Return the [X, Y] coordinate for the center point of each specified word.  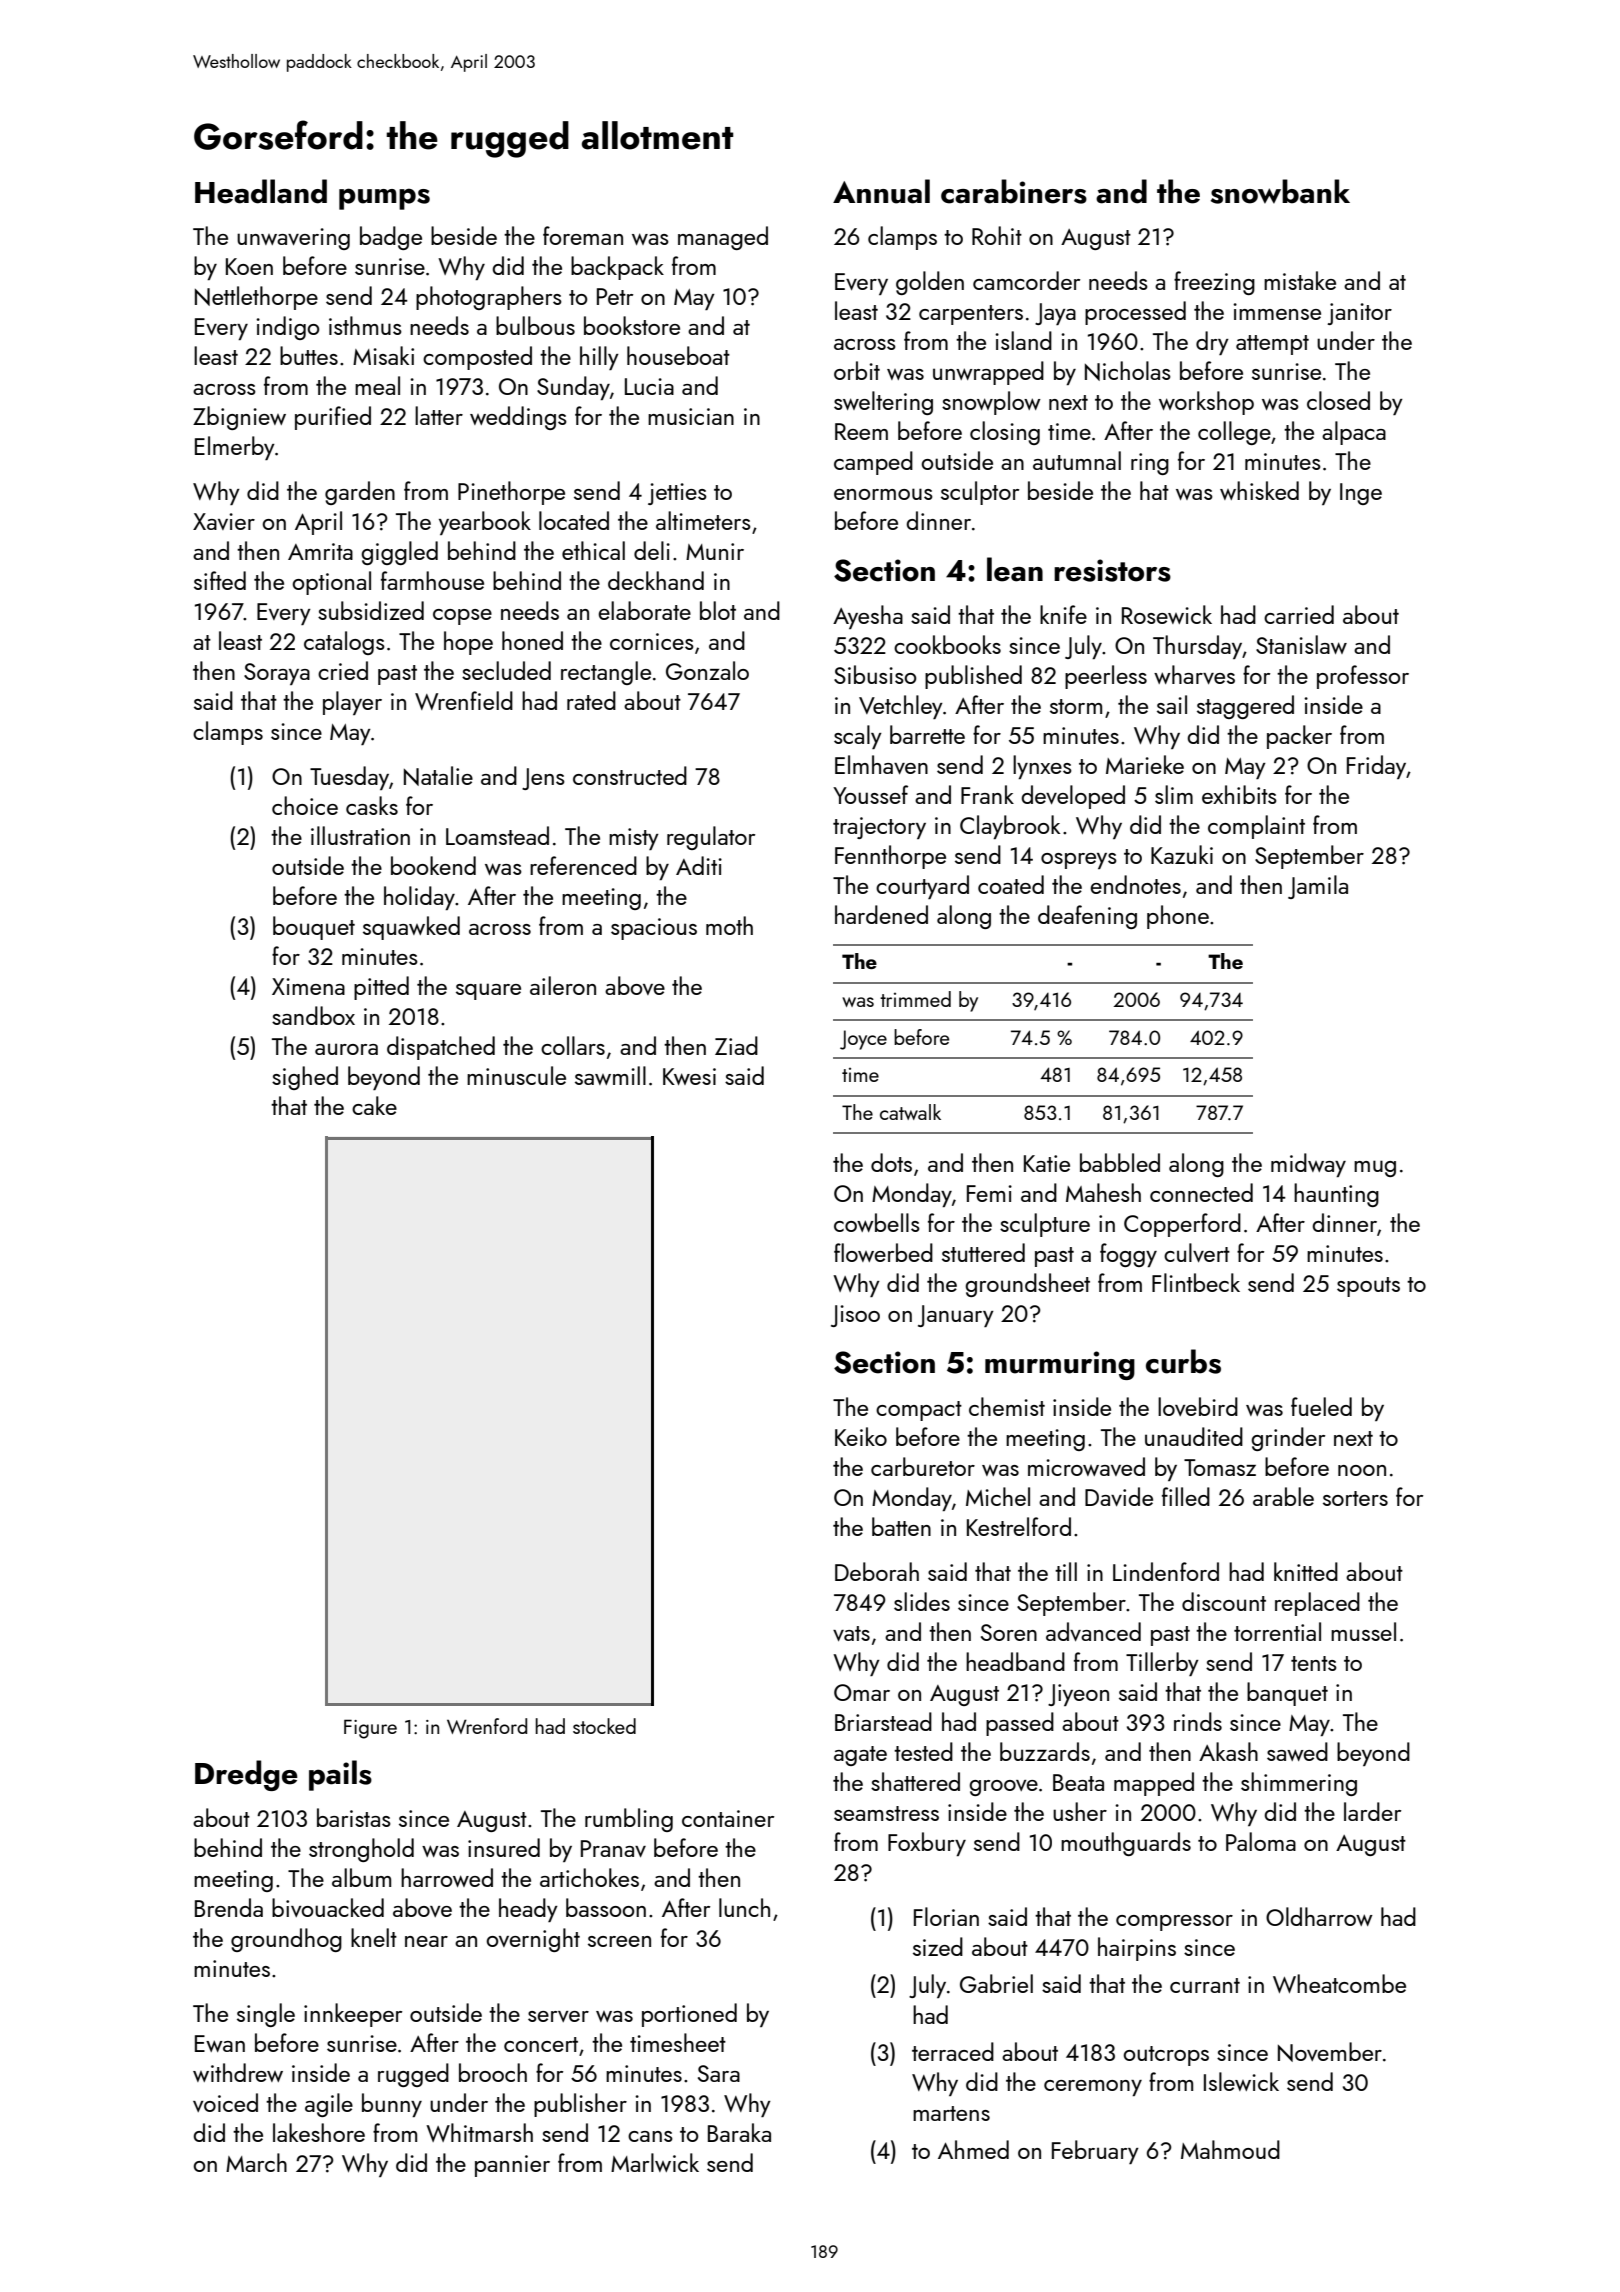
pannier [512, 2166]
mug [1375, 1168]
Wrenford [487, 1726]
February [1095, 2152]
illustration [360, 835]
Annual [881, 191]
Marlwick [655, 2162]
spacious [654, 929]
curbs [1183, 1361]
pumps [384, 199]
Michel [998, 1496]
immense [1277, 311]
